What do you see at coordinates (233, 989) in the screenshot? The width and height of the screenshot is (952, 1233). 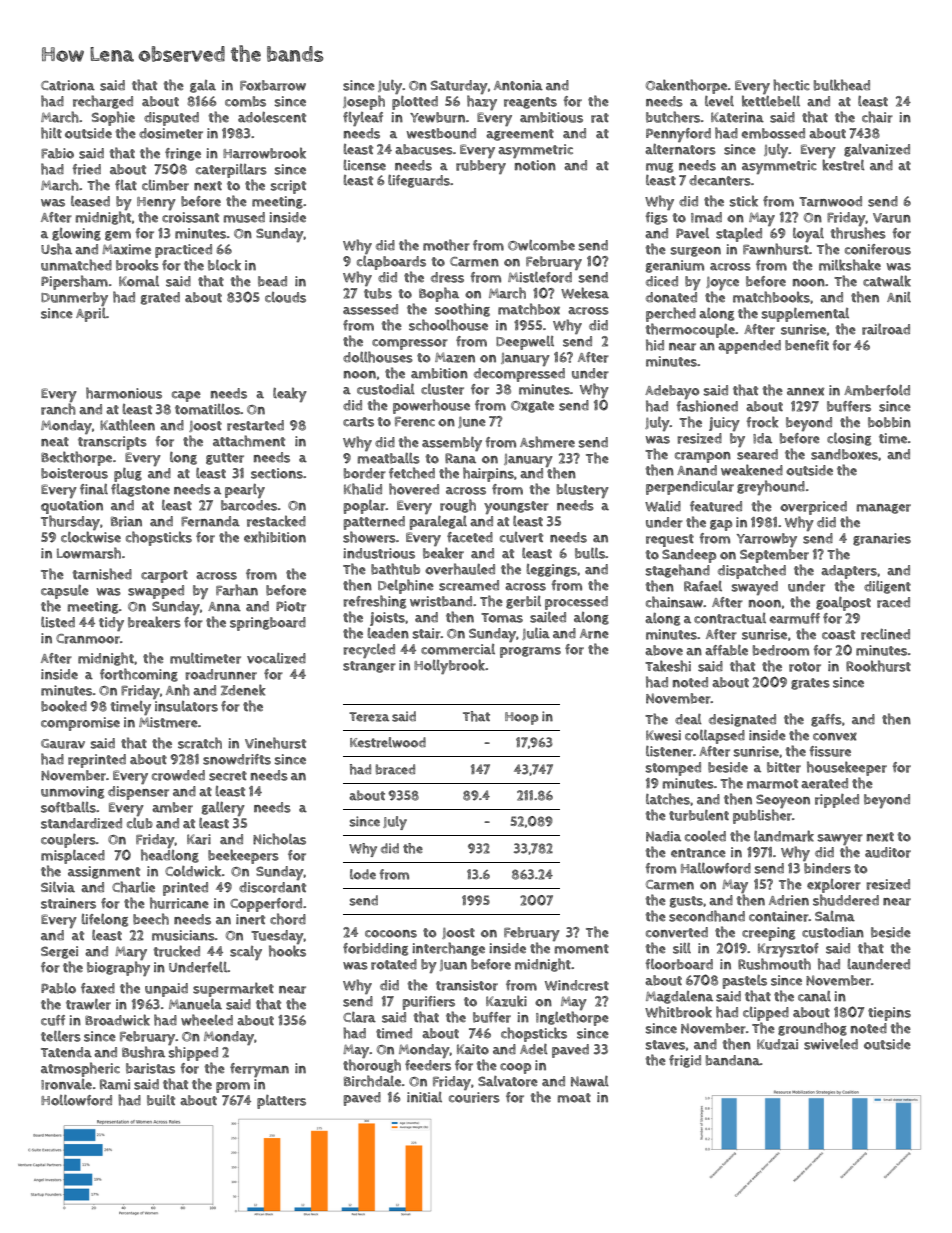 I see `supermarket` at bounding box center [233, 989].
